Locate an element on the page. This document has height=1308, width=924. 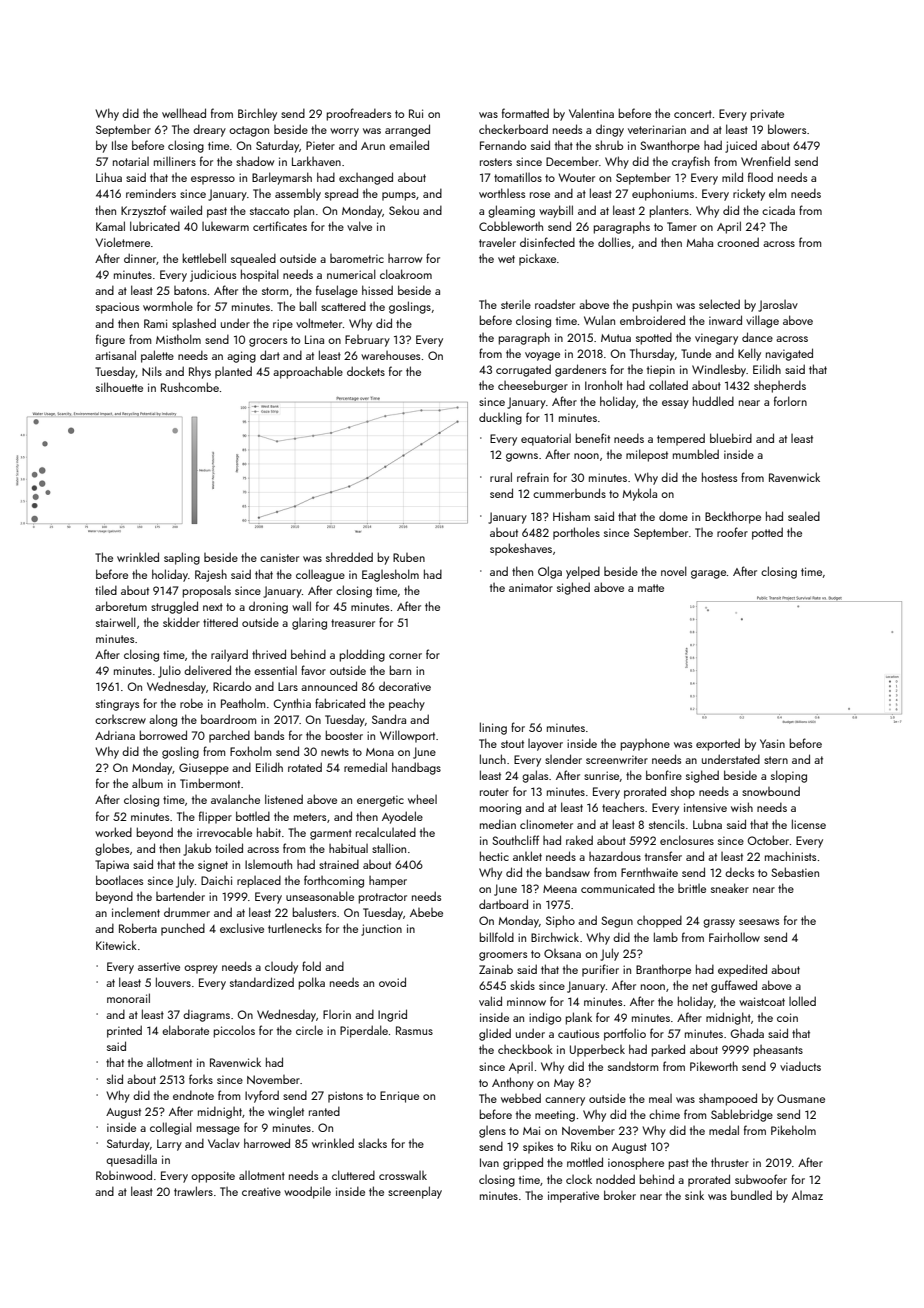
voyage is located at coordinates (542, 356).
